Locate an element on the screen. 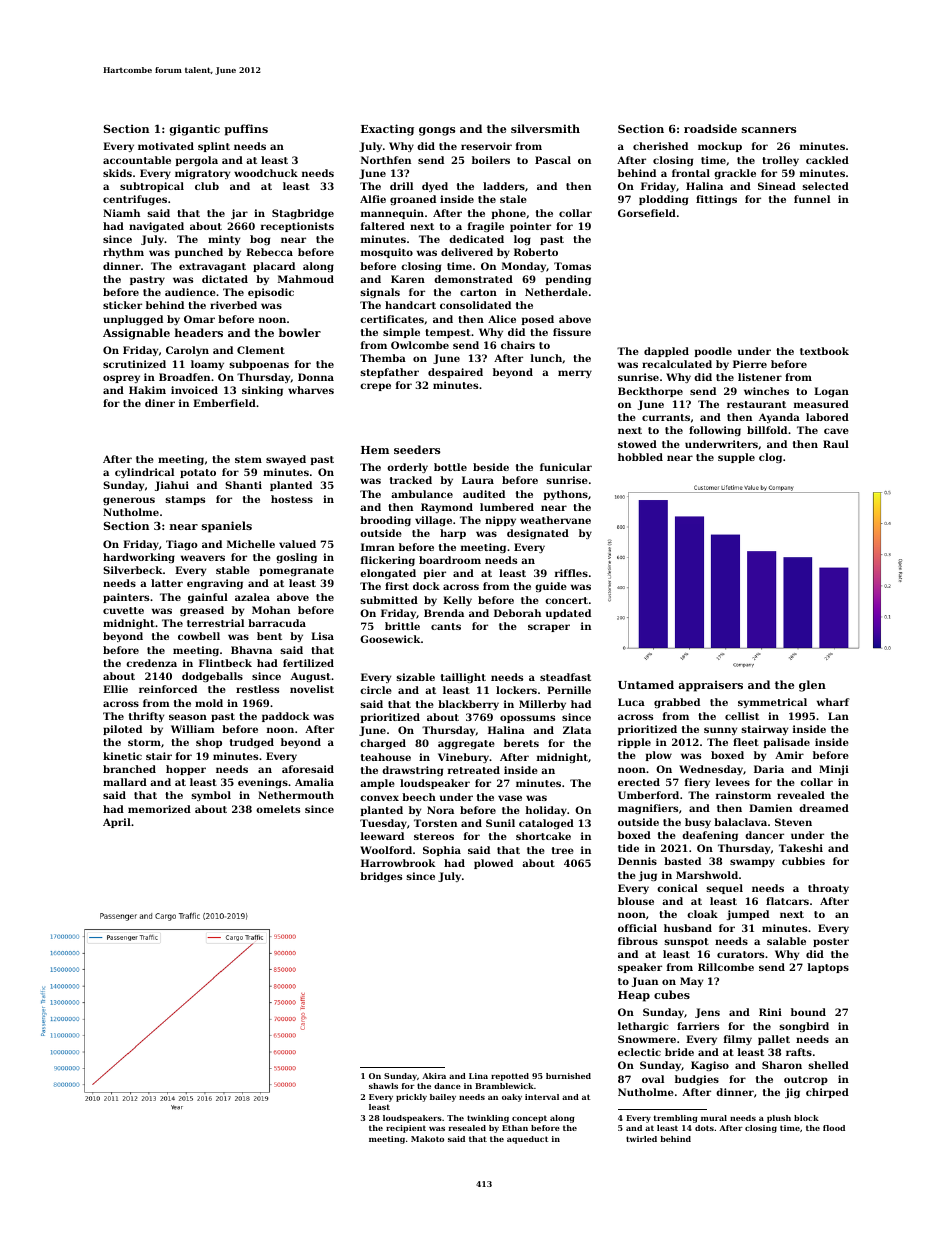  gongs is located at coordinates (437, 131).
